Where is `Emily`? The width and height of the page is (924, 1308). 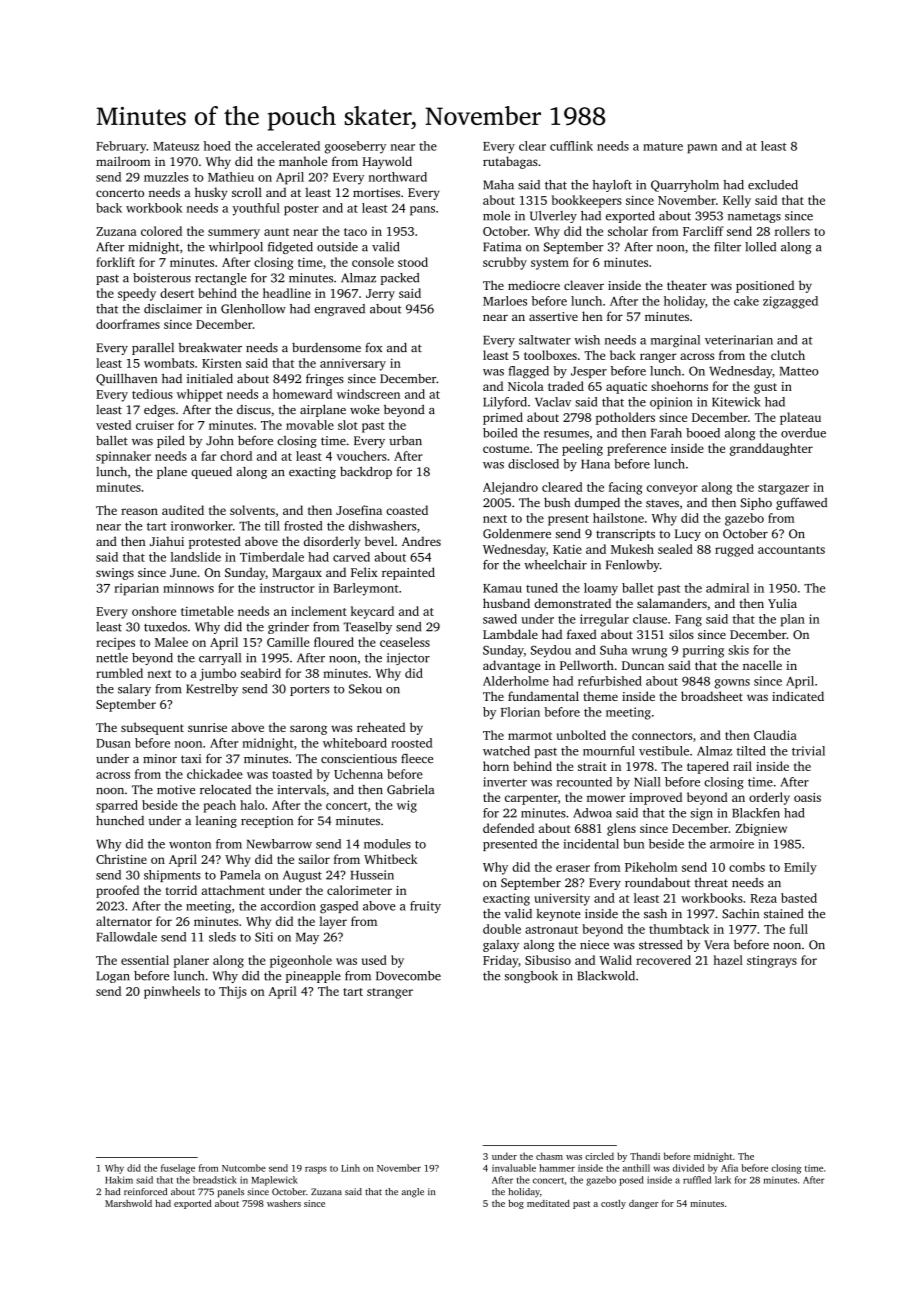 Emily is located at coordinates (800, 868).
